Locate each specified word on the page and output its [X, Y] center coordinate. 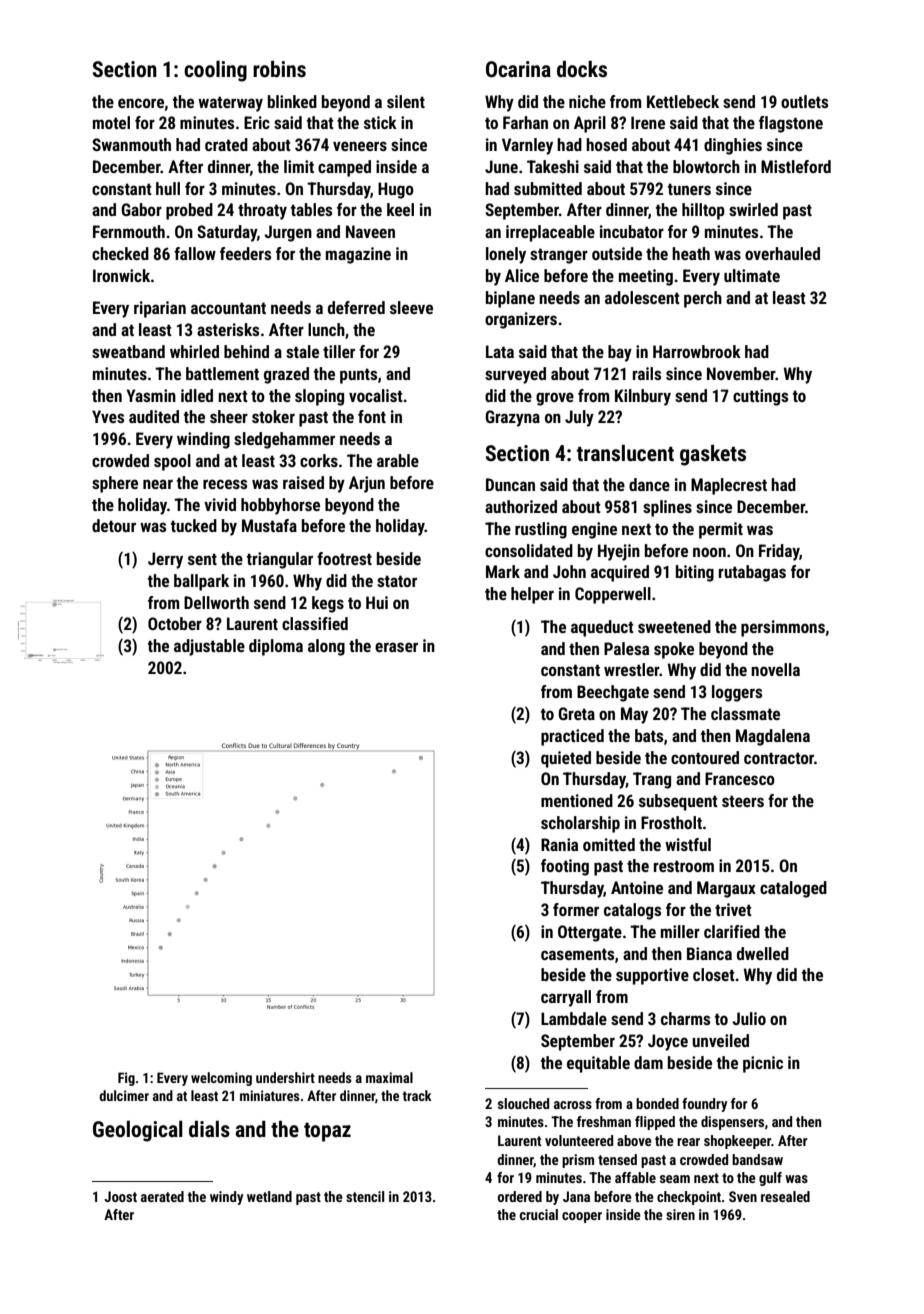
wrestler [632, 669]
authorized [521, 506]
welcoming [221, 1079]
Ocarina [518, 69]
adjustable [209, 647]
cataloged [793, 889]
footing [565, 867]
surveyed [515, 375]
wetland [269, 1196]
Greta [576, 713]
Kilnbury [643, 397]
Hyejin [619, 552]
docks [582, 69]
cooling [215, 71]
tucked [194, 525]
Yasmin [151, 395]
